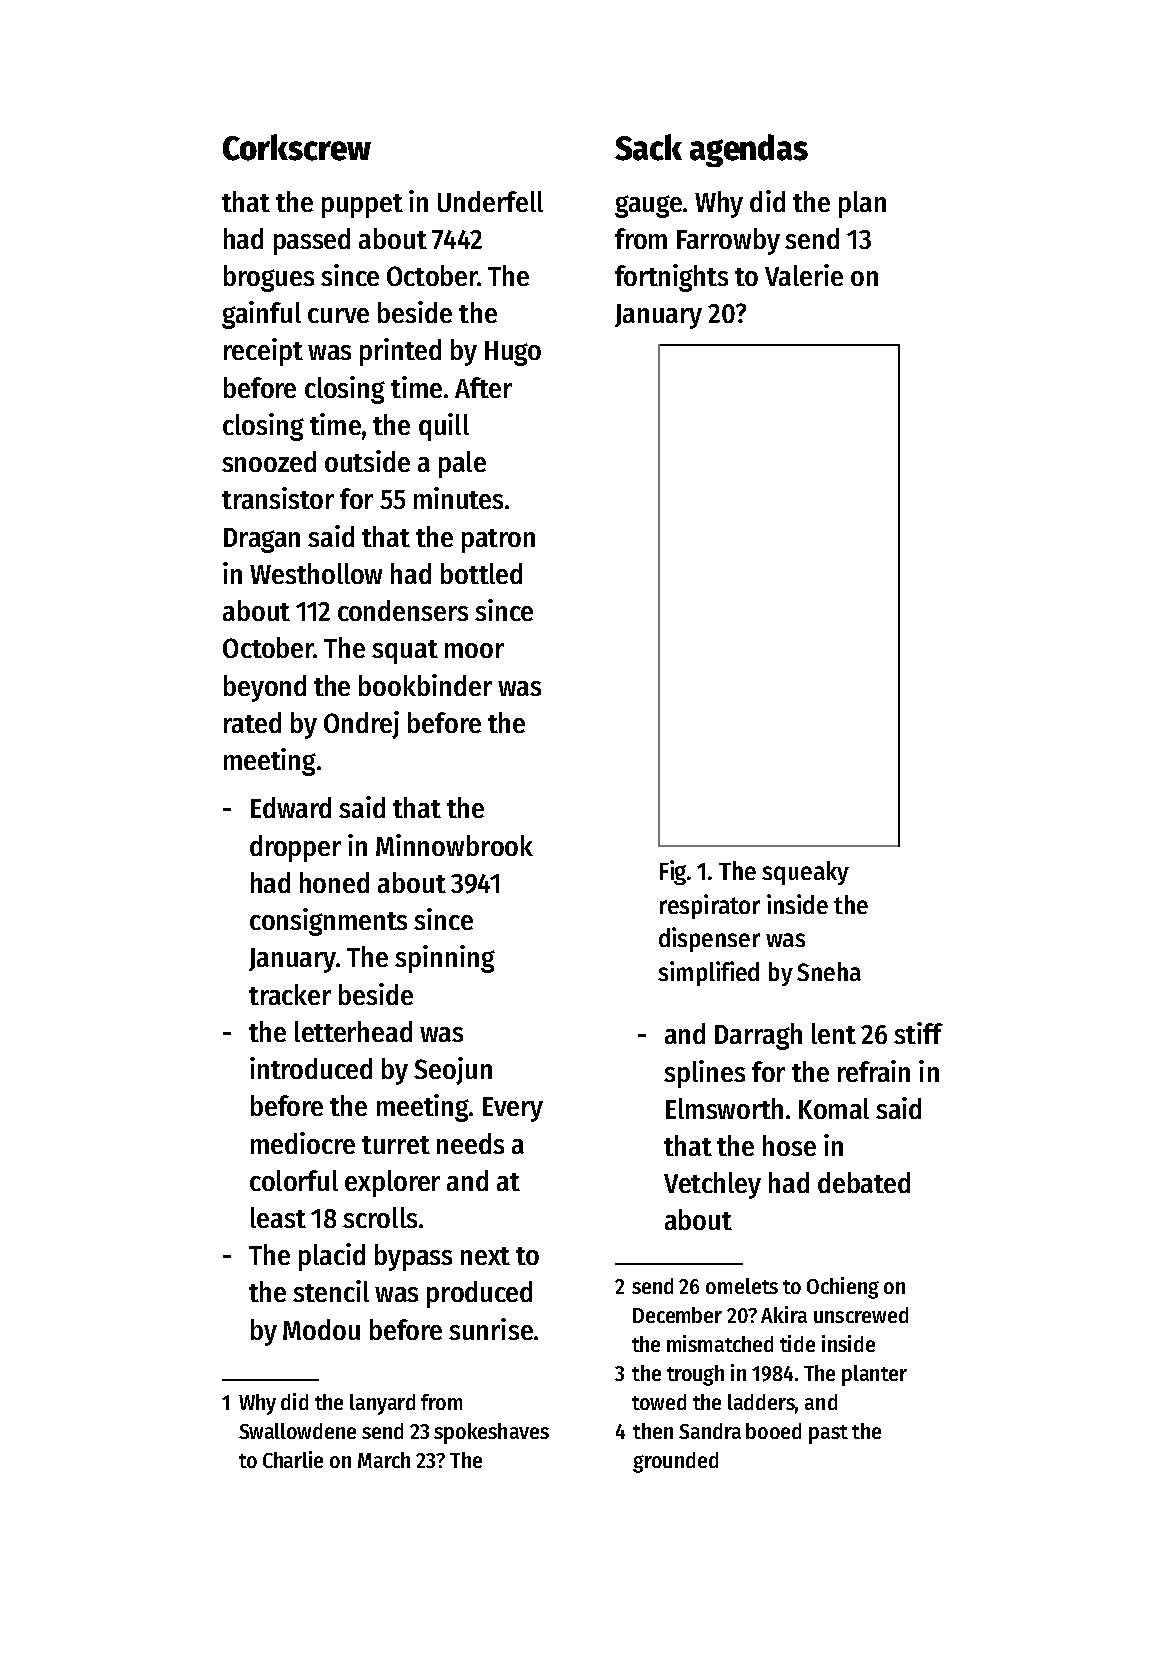  Describe the element at coordinates (269, 278) in the page. I see `brogues` at that location.
